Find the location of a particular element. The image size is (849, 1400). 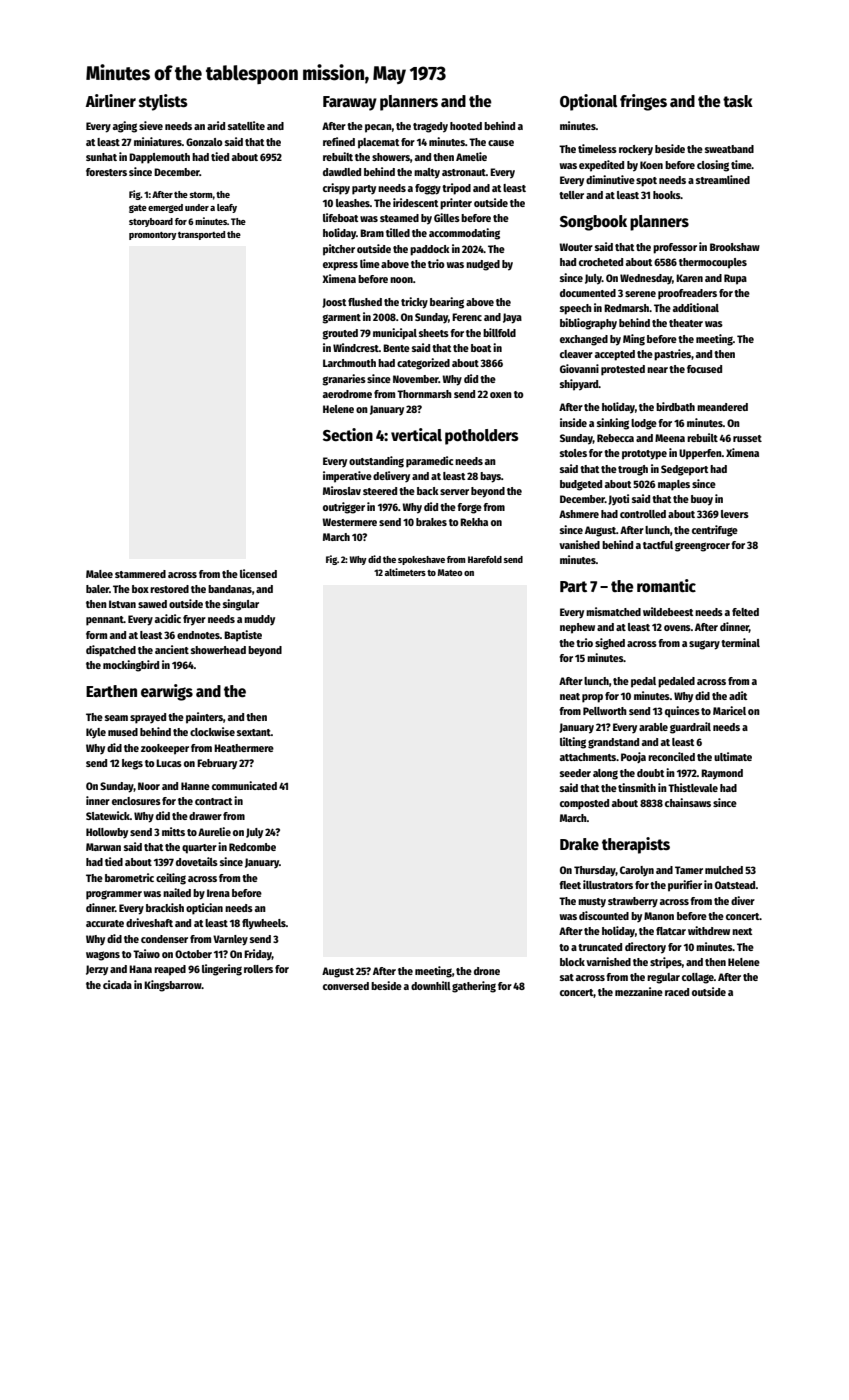

Malee is located at coordinates (99, 574).
